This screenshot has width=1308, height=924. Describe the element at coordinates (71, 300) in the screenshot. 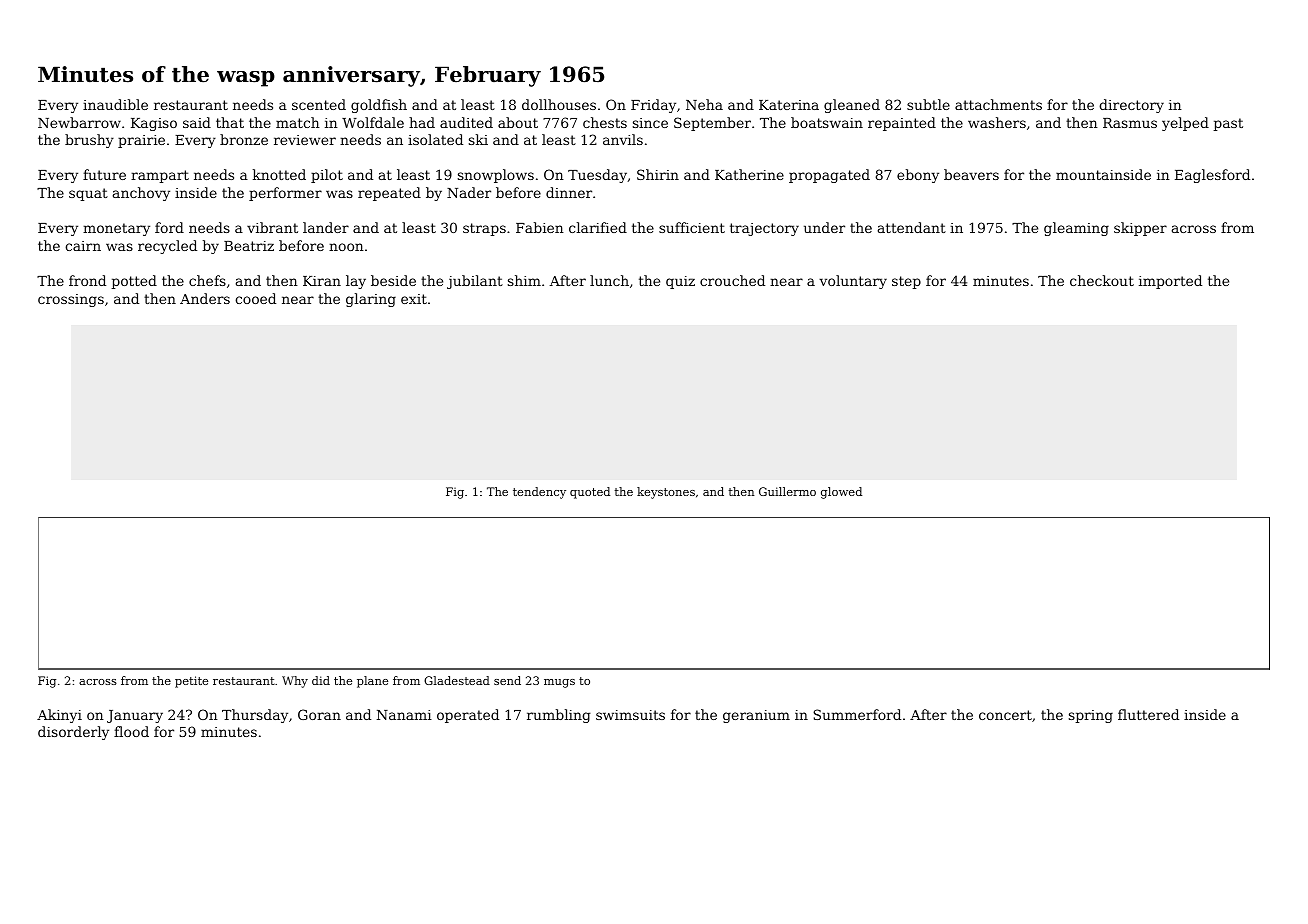

I see `crossings` at that location.
